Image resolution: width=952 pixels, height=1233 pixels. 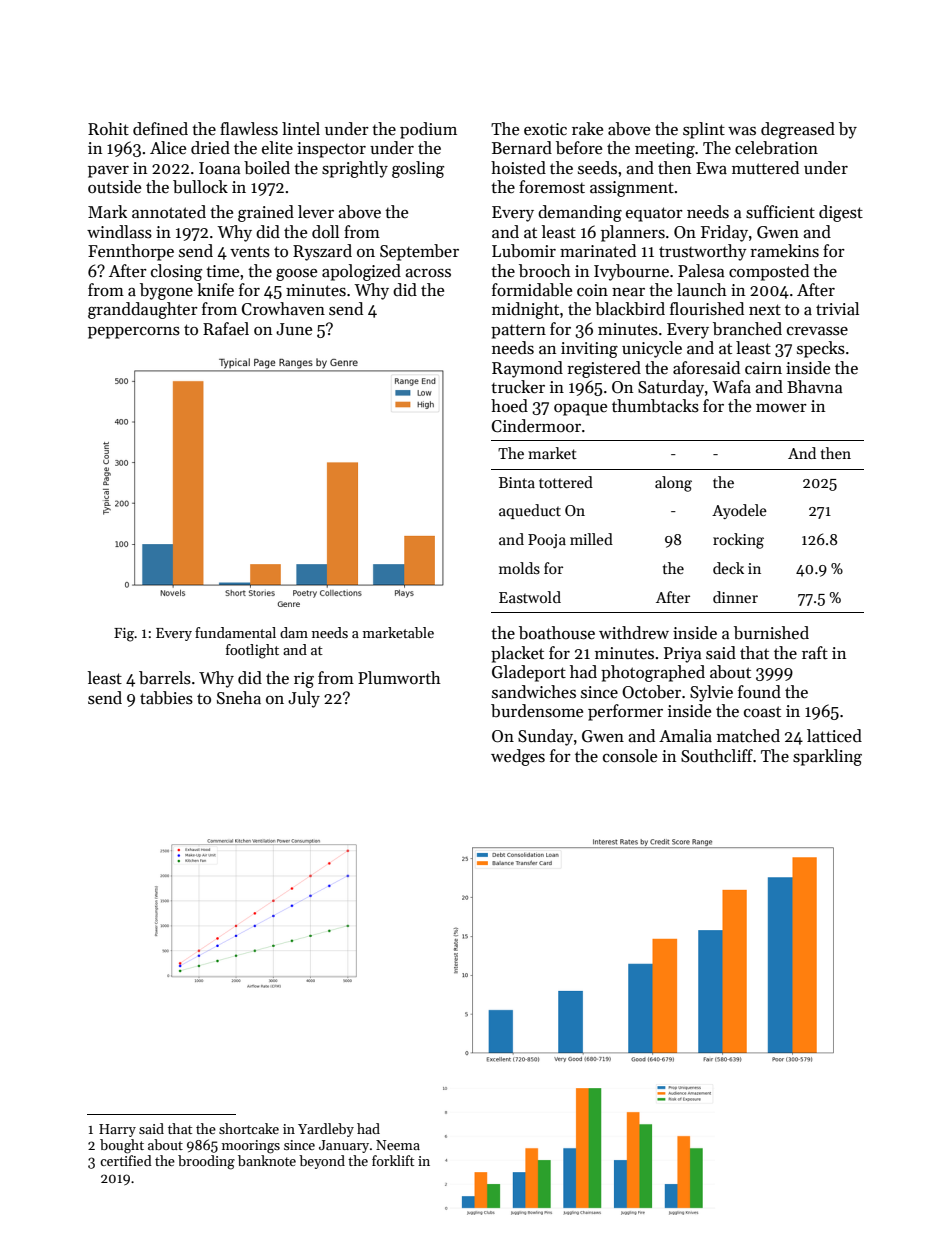 What do you see at coordinates (210, 148) in the screenshot?
I see `dried` at bounding box center [210, 148].
